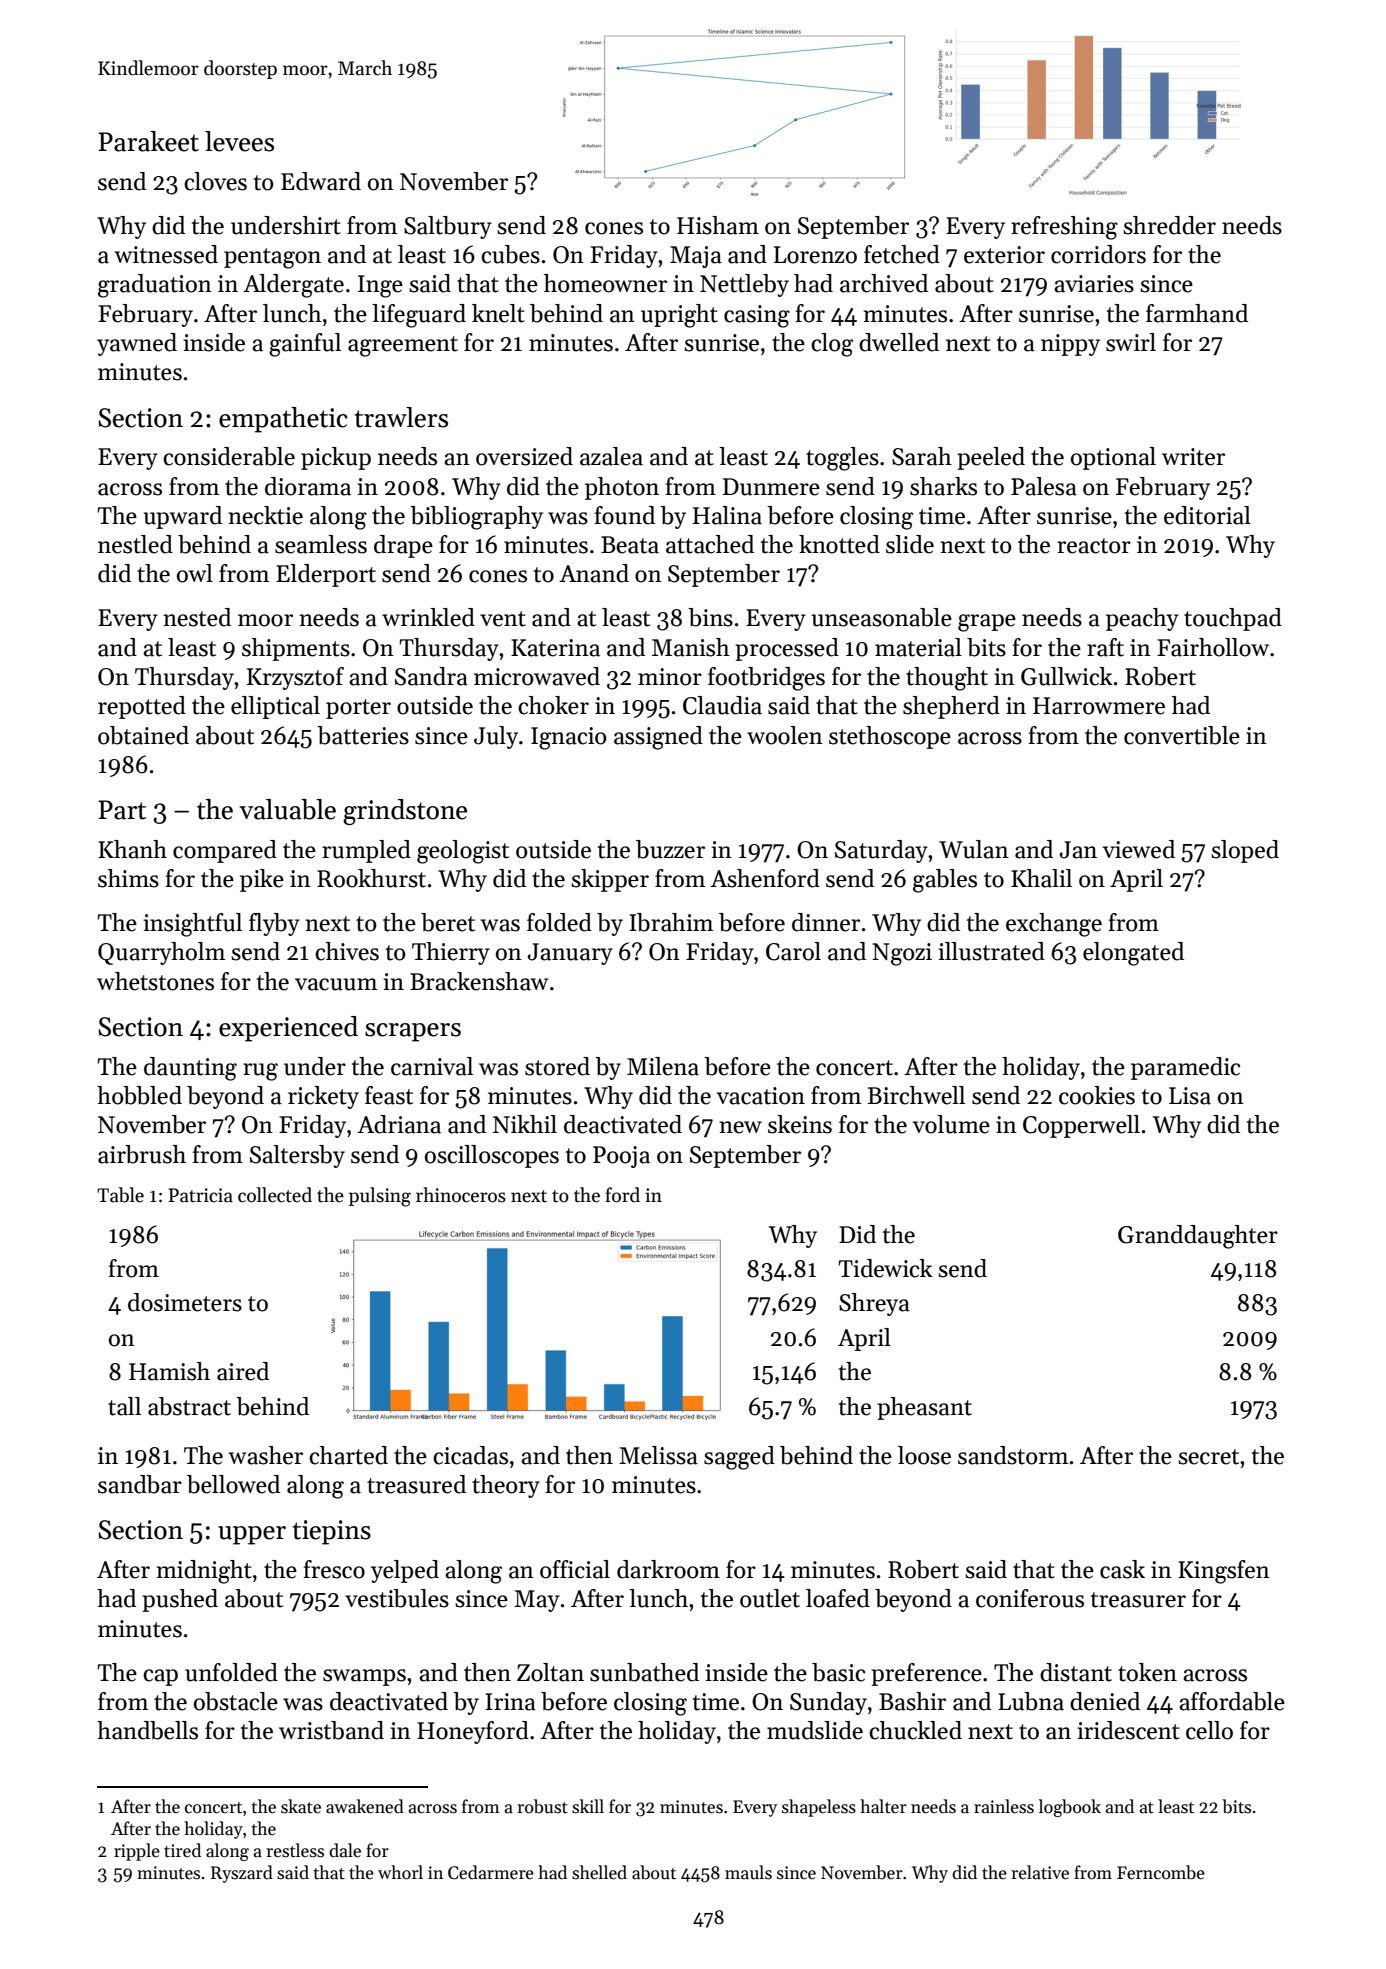  I want to click on nested, so click(197, 617).
